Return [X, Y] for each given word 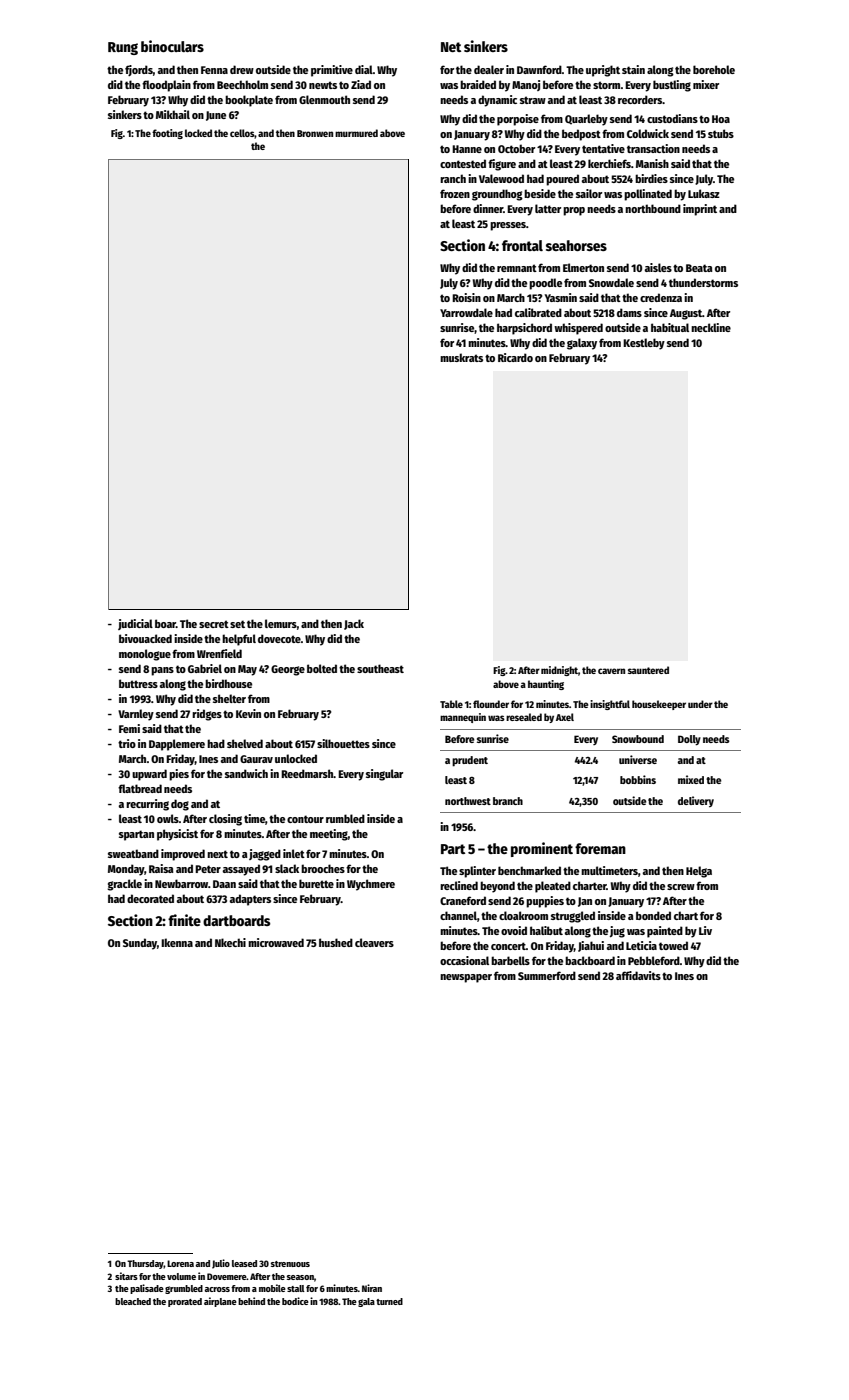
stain [633, 69]
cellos [242, 133]
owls [168, 818]
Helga [699, 872]
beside [540, 193]
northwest [468, 801]
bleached [133, 1301]
